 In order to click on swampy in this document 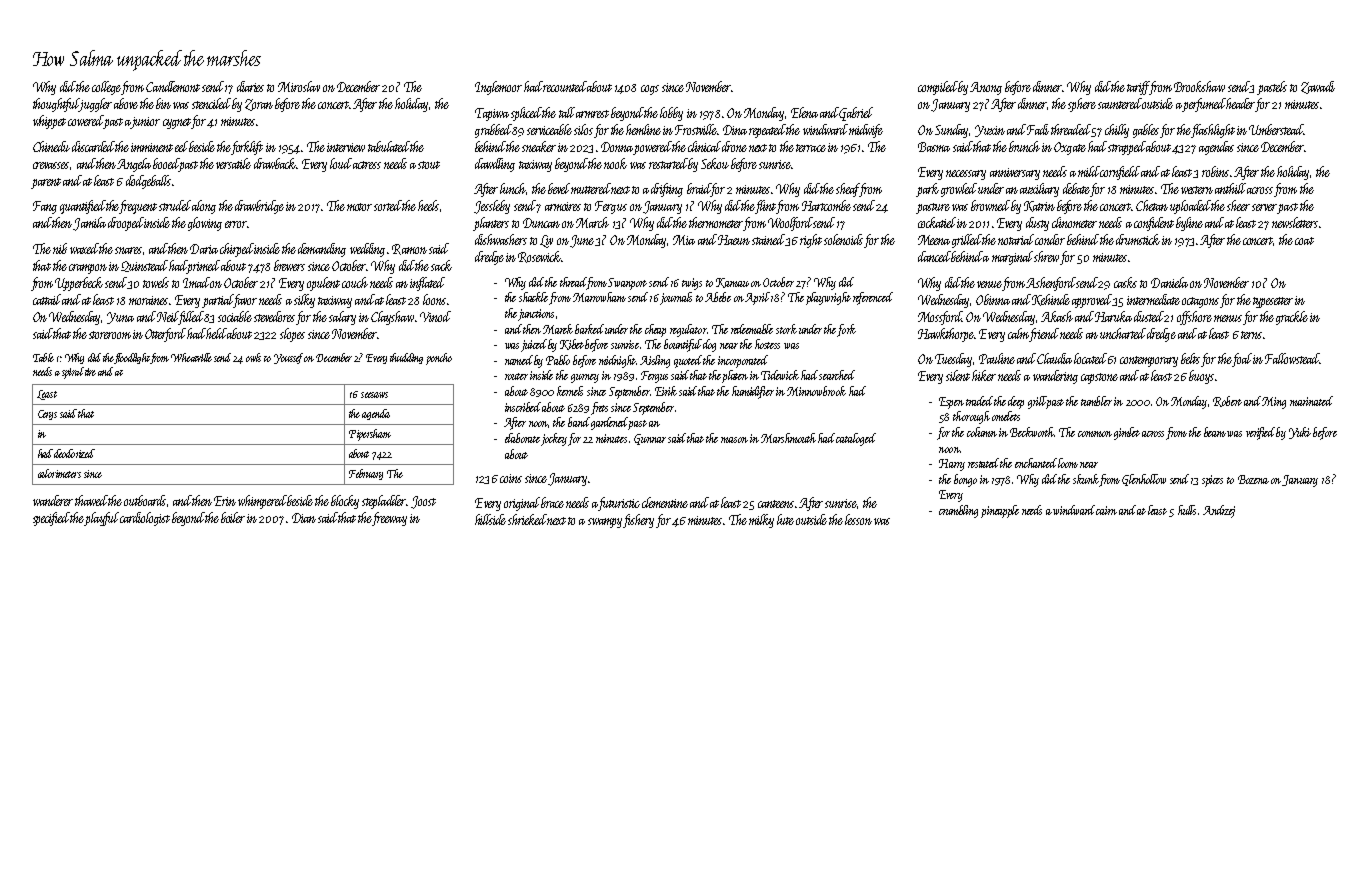, I will do `click(605, 523)`.
